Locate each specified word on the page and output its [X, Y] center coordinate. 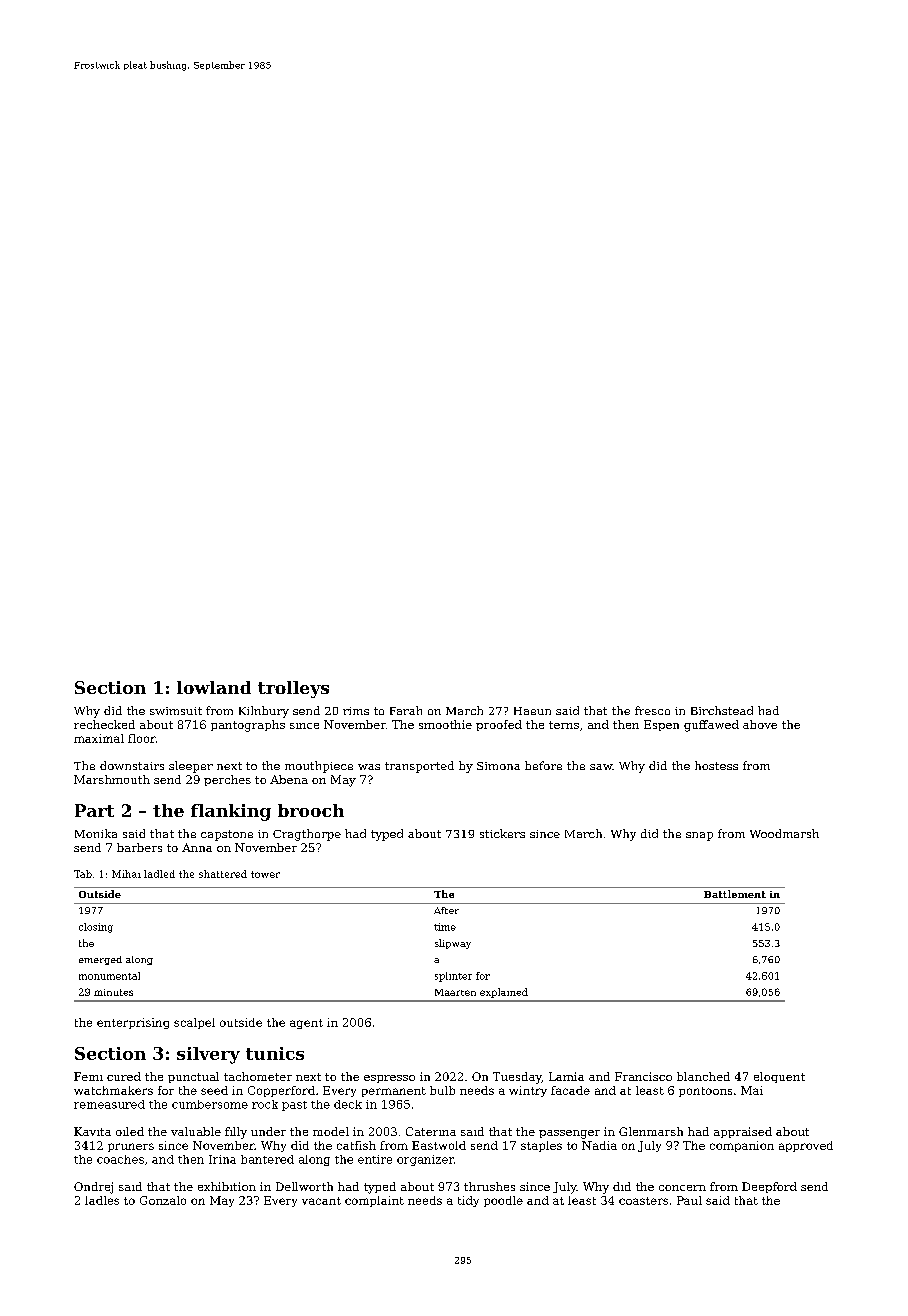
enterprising [133, 1023]
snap [699, 836]
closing [96, 928]
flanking [231, 812]
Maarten [455, 992]
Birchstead [722, 710]
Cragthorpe [307, 835]
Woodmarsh [784, 833]
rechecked [104, 724]
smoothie [445, 724]
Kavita [92, 1131]
